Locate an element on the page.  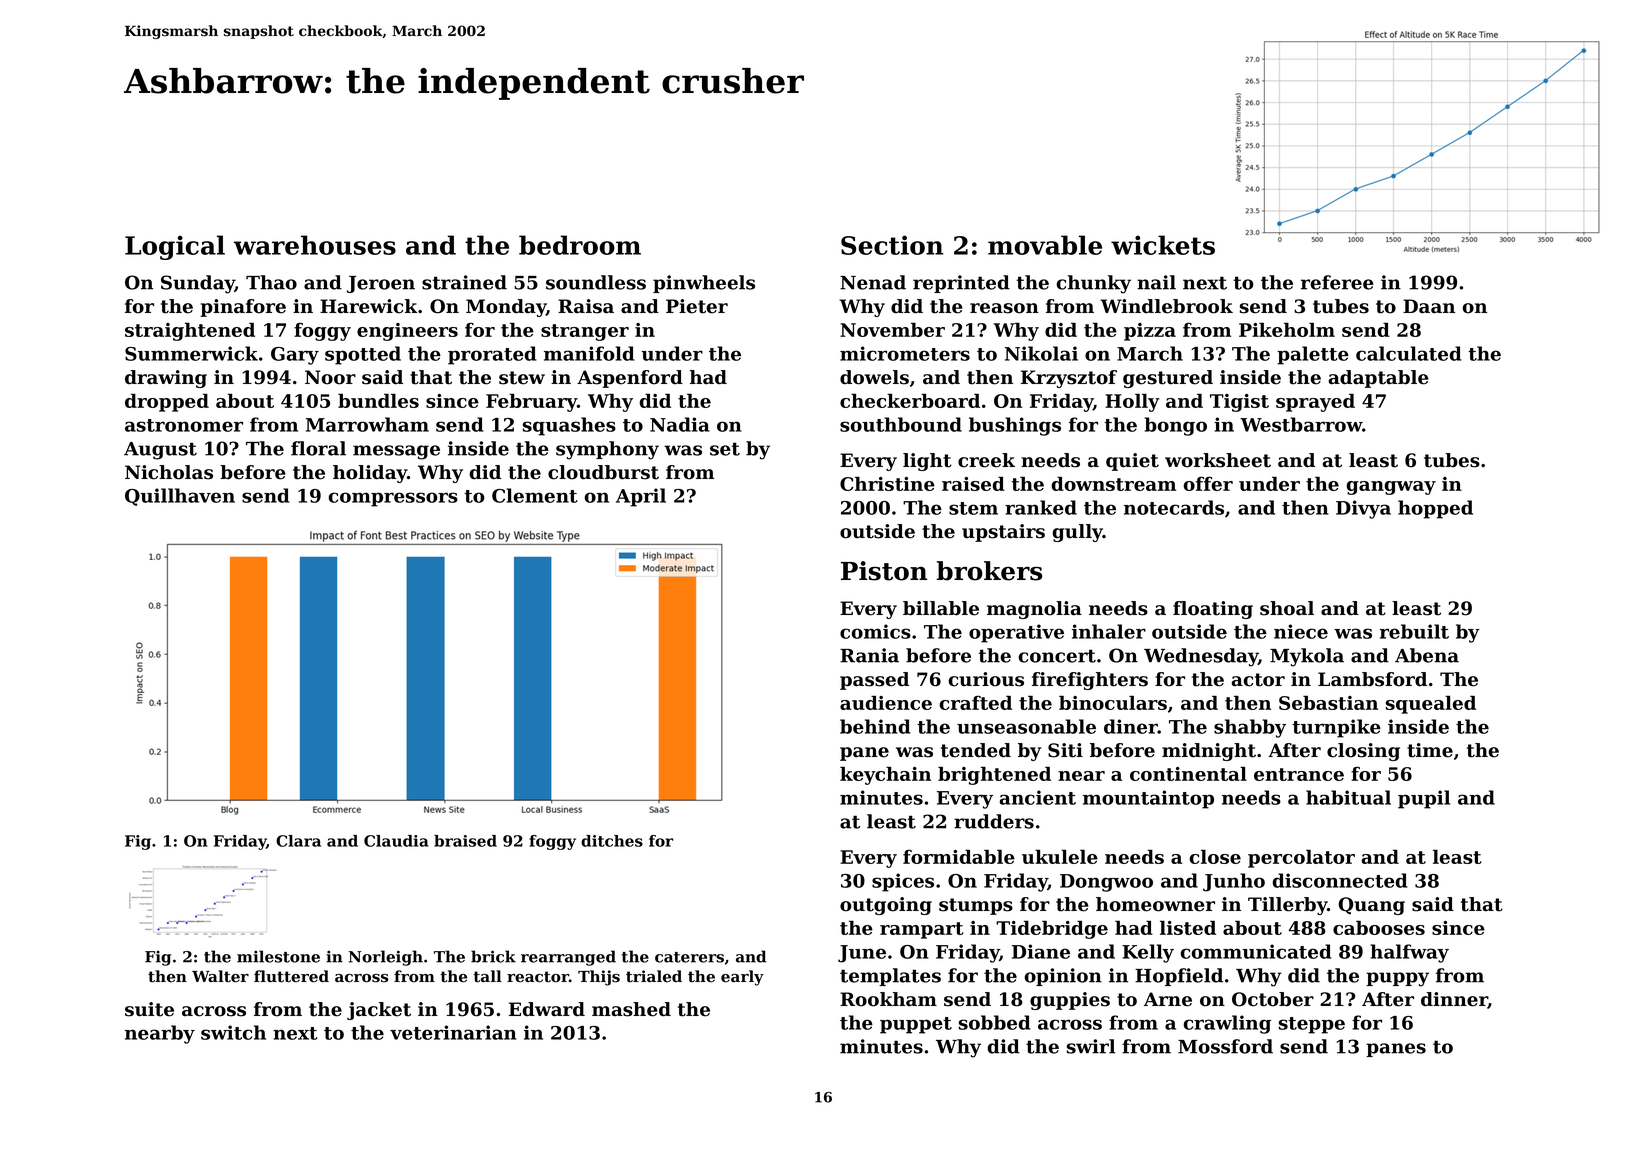
holiday is located at coordinates (370, 474).
